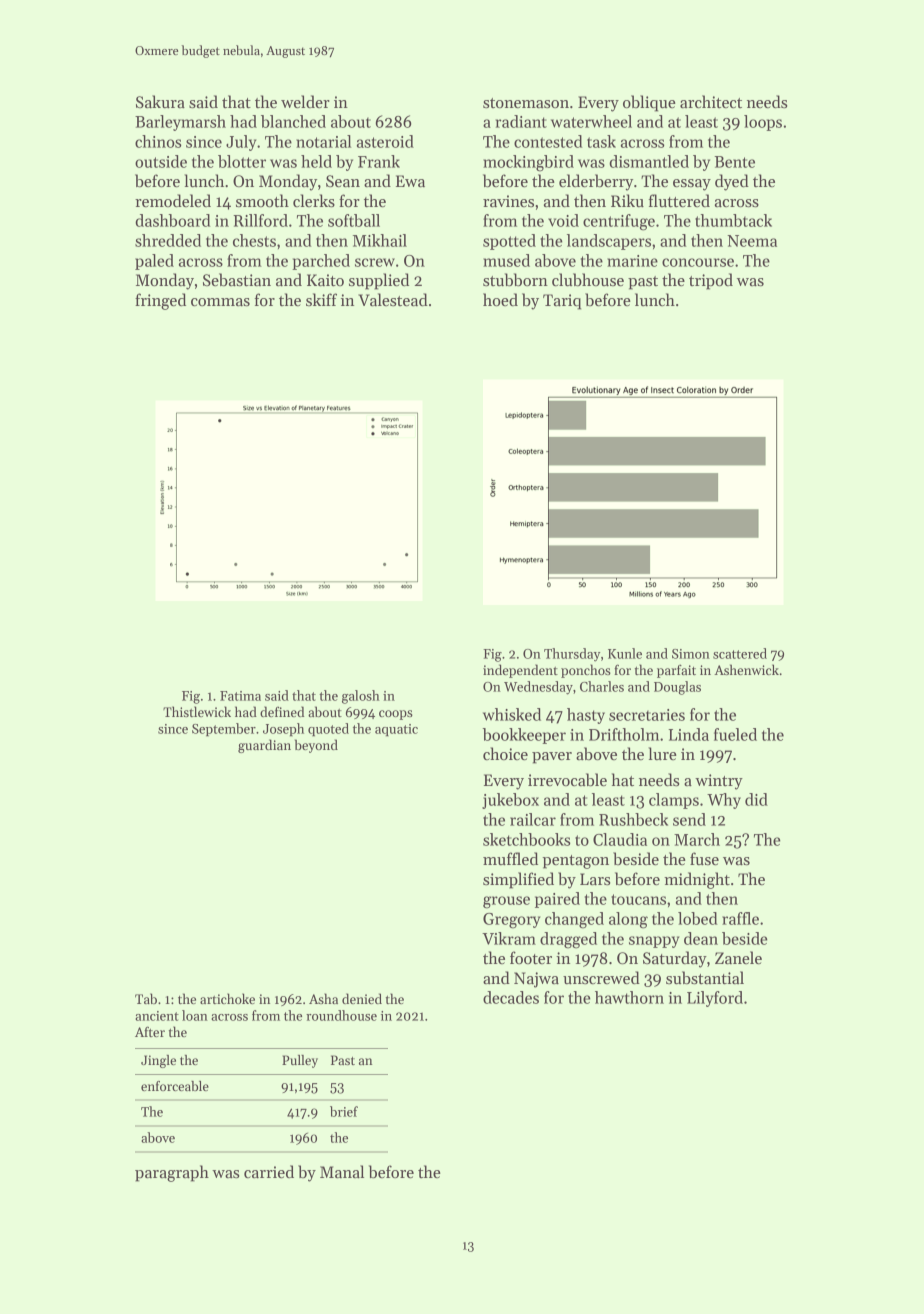  What do you see at coordinates (625, 653) in the screenshot?
I see `Kunle` at bounding box center [625, 653].
